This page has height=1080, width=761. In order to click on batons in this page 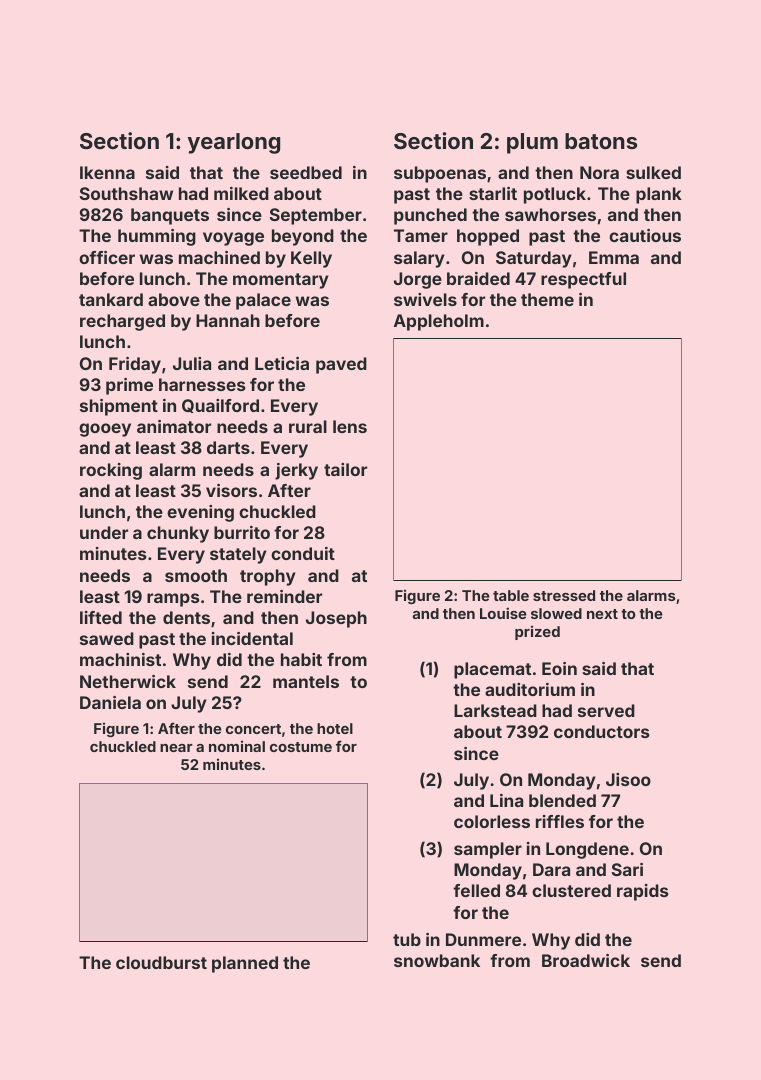, I will do `click(601, 141)`.
